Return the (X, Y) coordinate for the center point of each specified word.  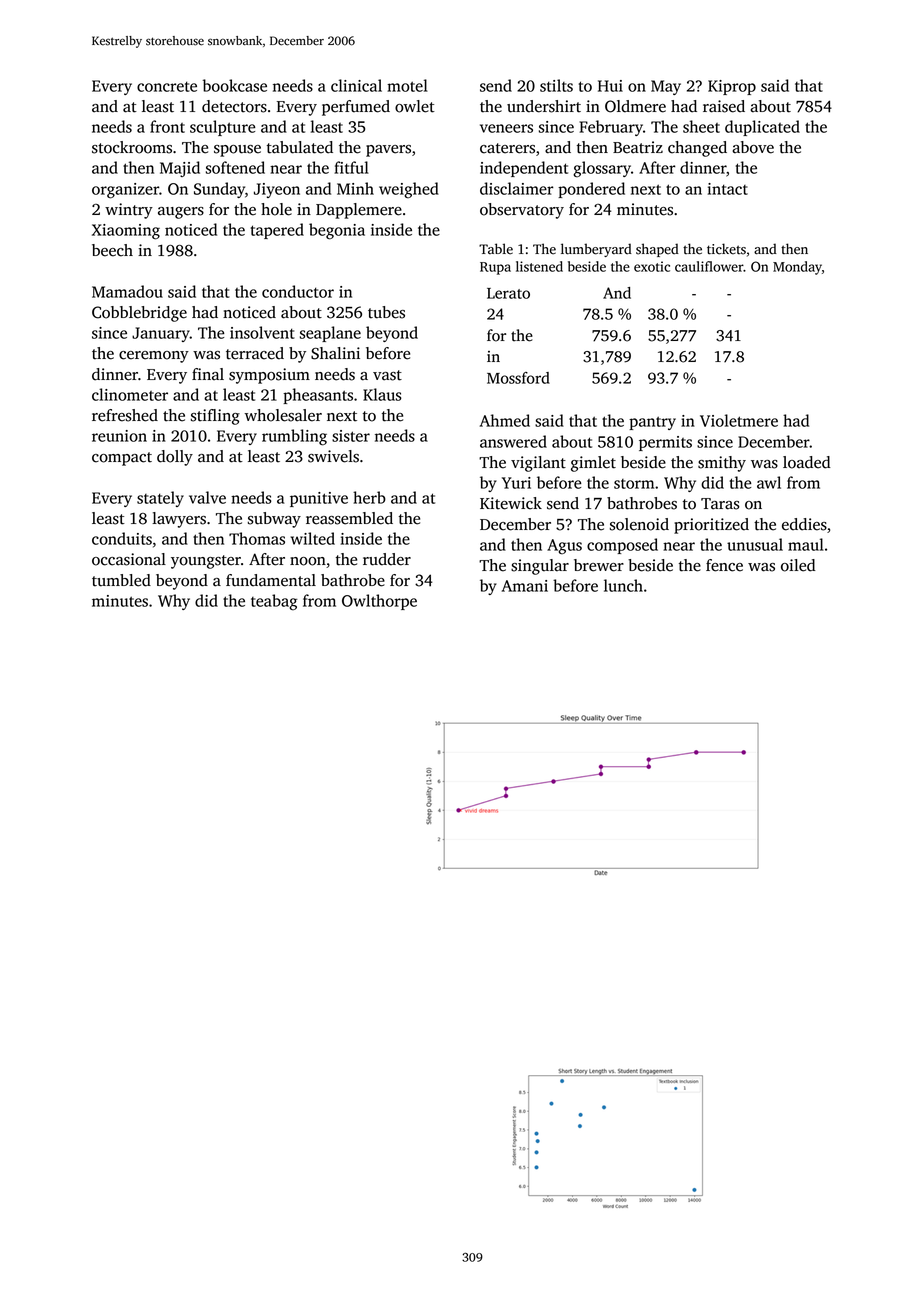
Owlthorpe (379, 602)
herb (369, 497)
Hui (610, 86)
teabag (274, 602)
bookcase (235, 85)
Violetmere (739, 420)
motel (407, 85)
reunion (119, 436)
